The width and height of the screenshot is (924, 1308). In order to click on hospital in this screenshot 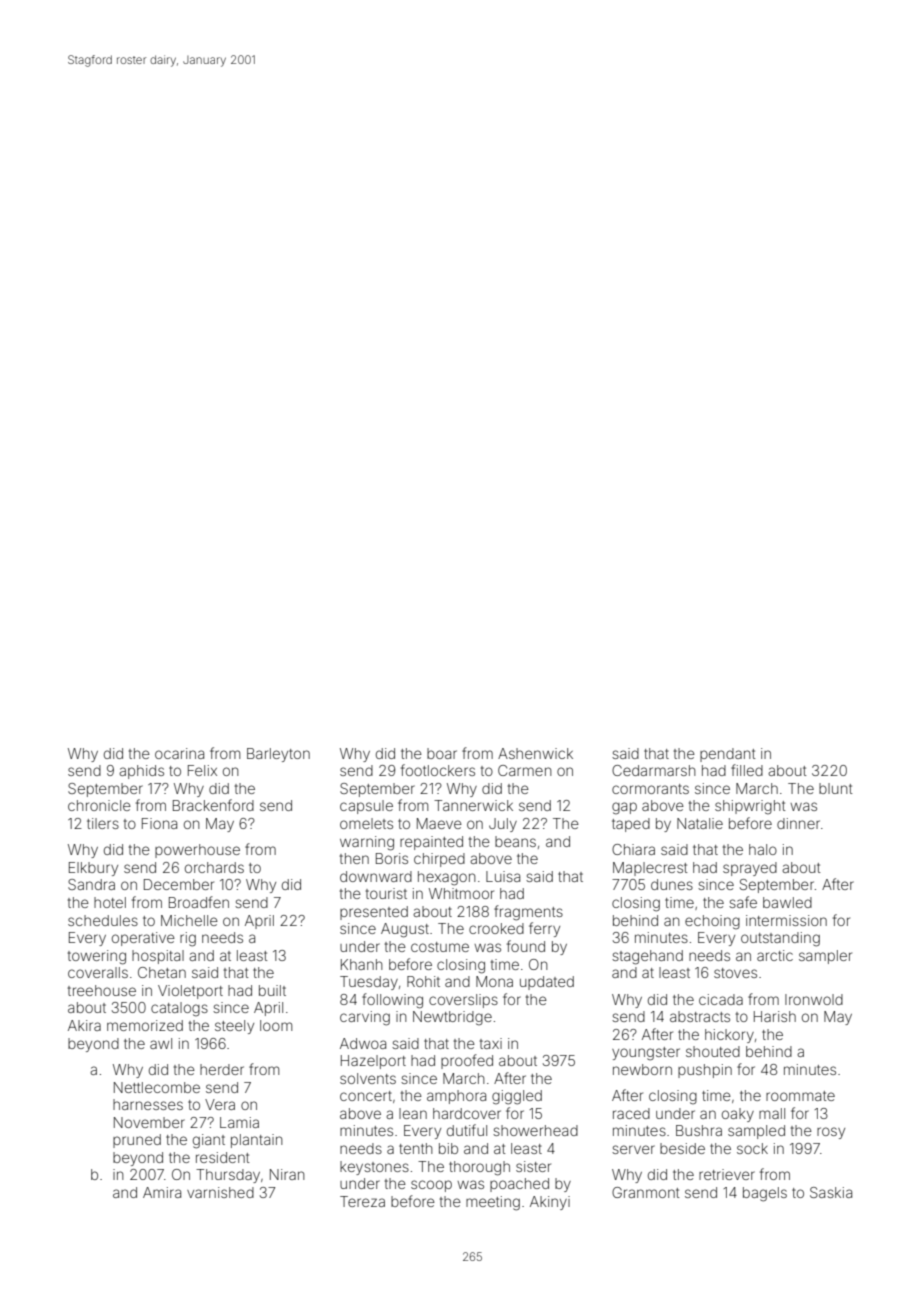, I will do `click(158, 957)`.
